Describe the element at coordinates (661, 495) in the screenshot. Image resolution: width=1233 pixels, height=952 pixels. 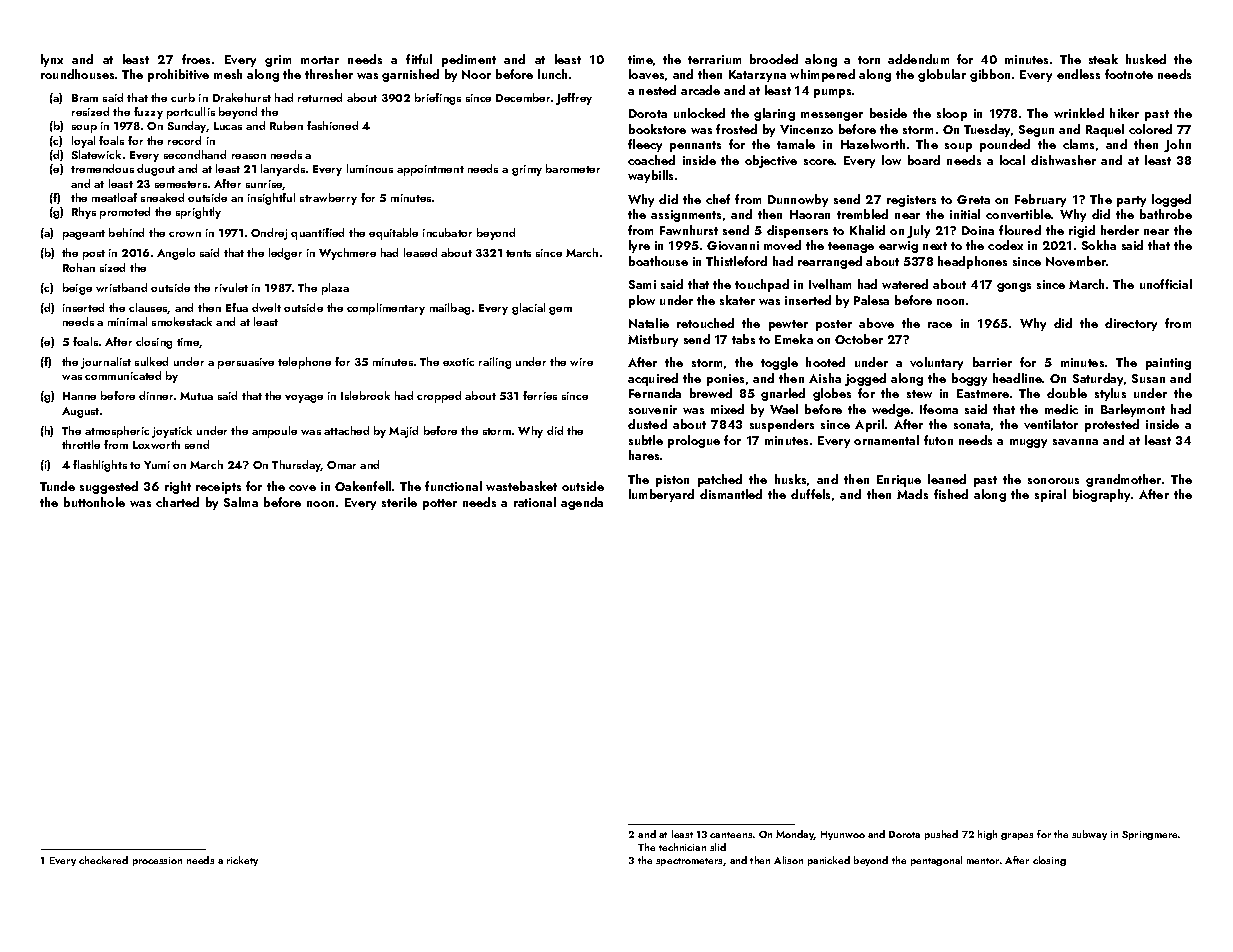
I see `lumberyard` at that location.
